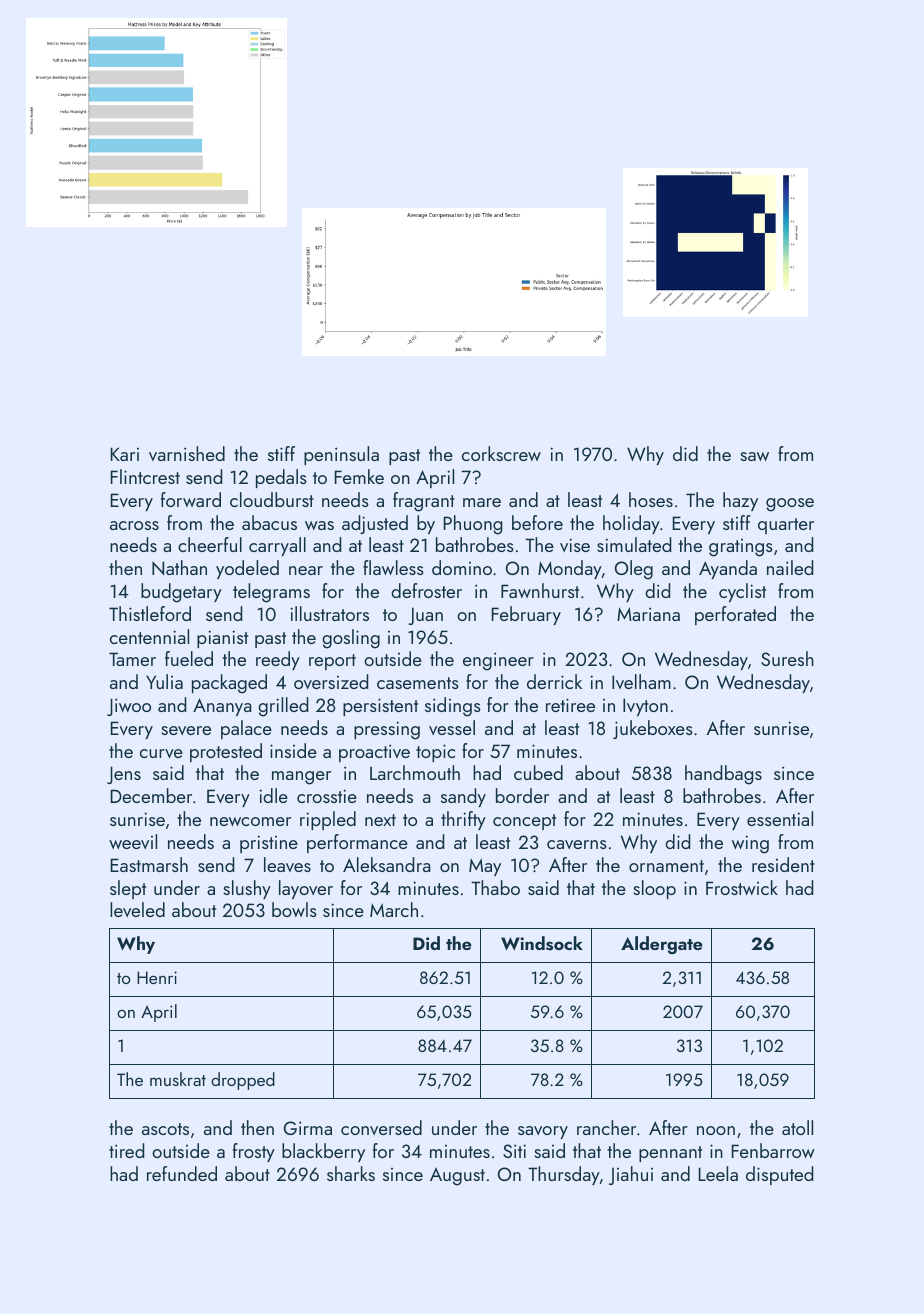 Image resolution: width=924 pixels, height=1314 pixels. Describe the element at coordinates (294, 909) in the screenshot. I see `bowls` at that location.
